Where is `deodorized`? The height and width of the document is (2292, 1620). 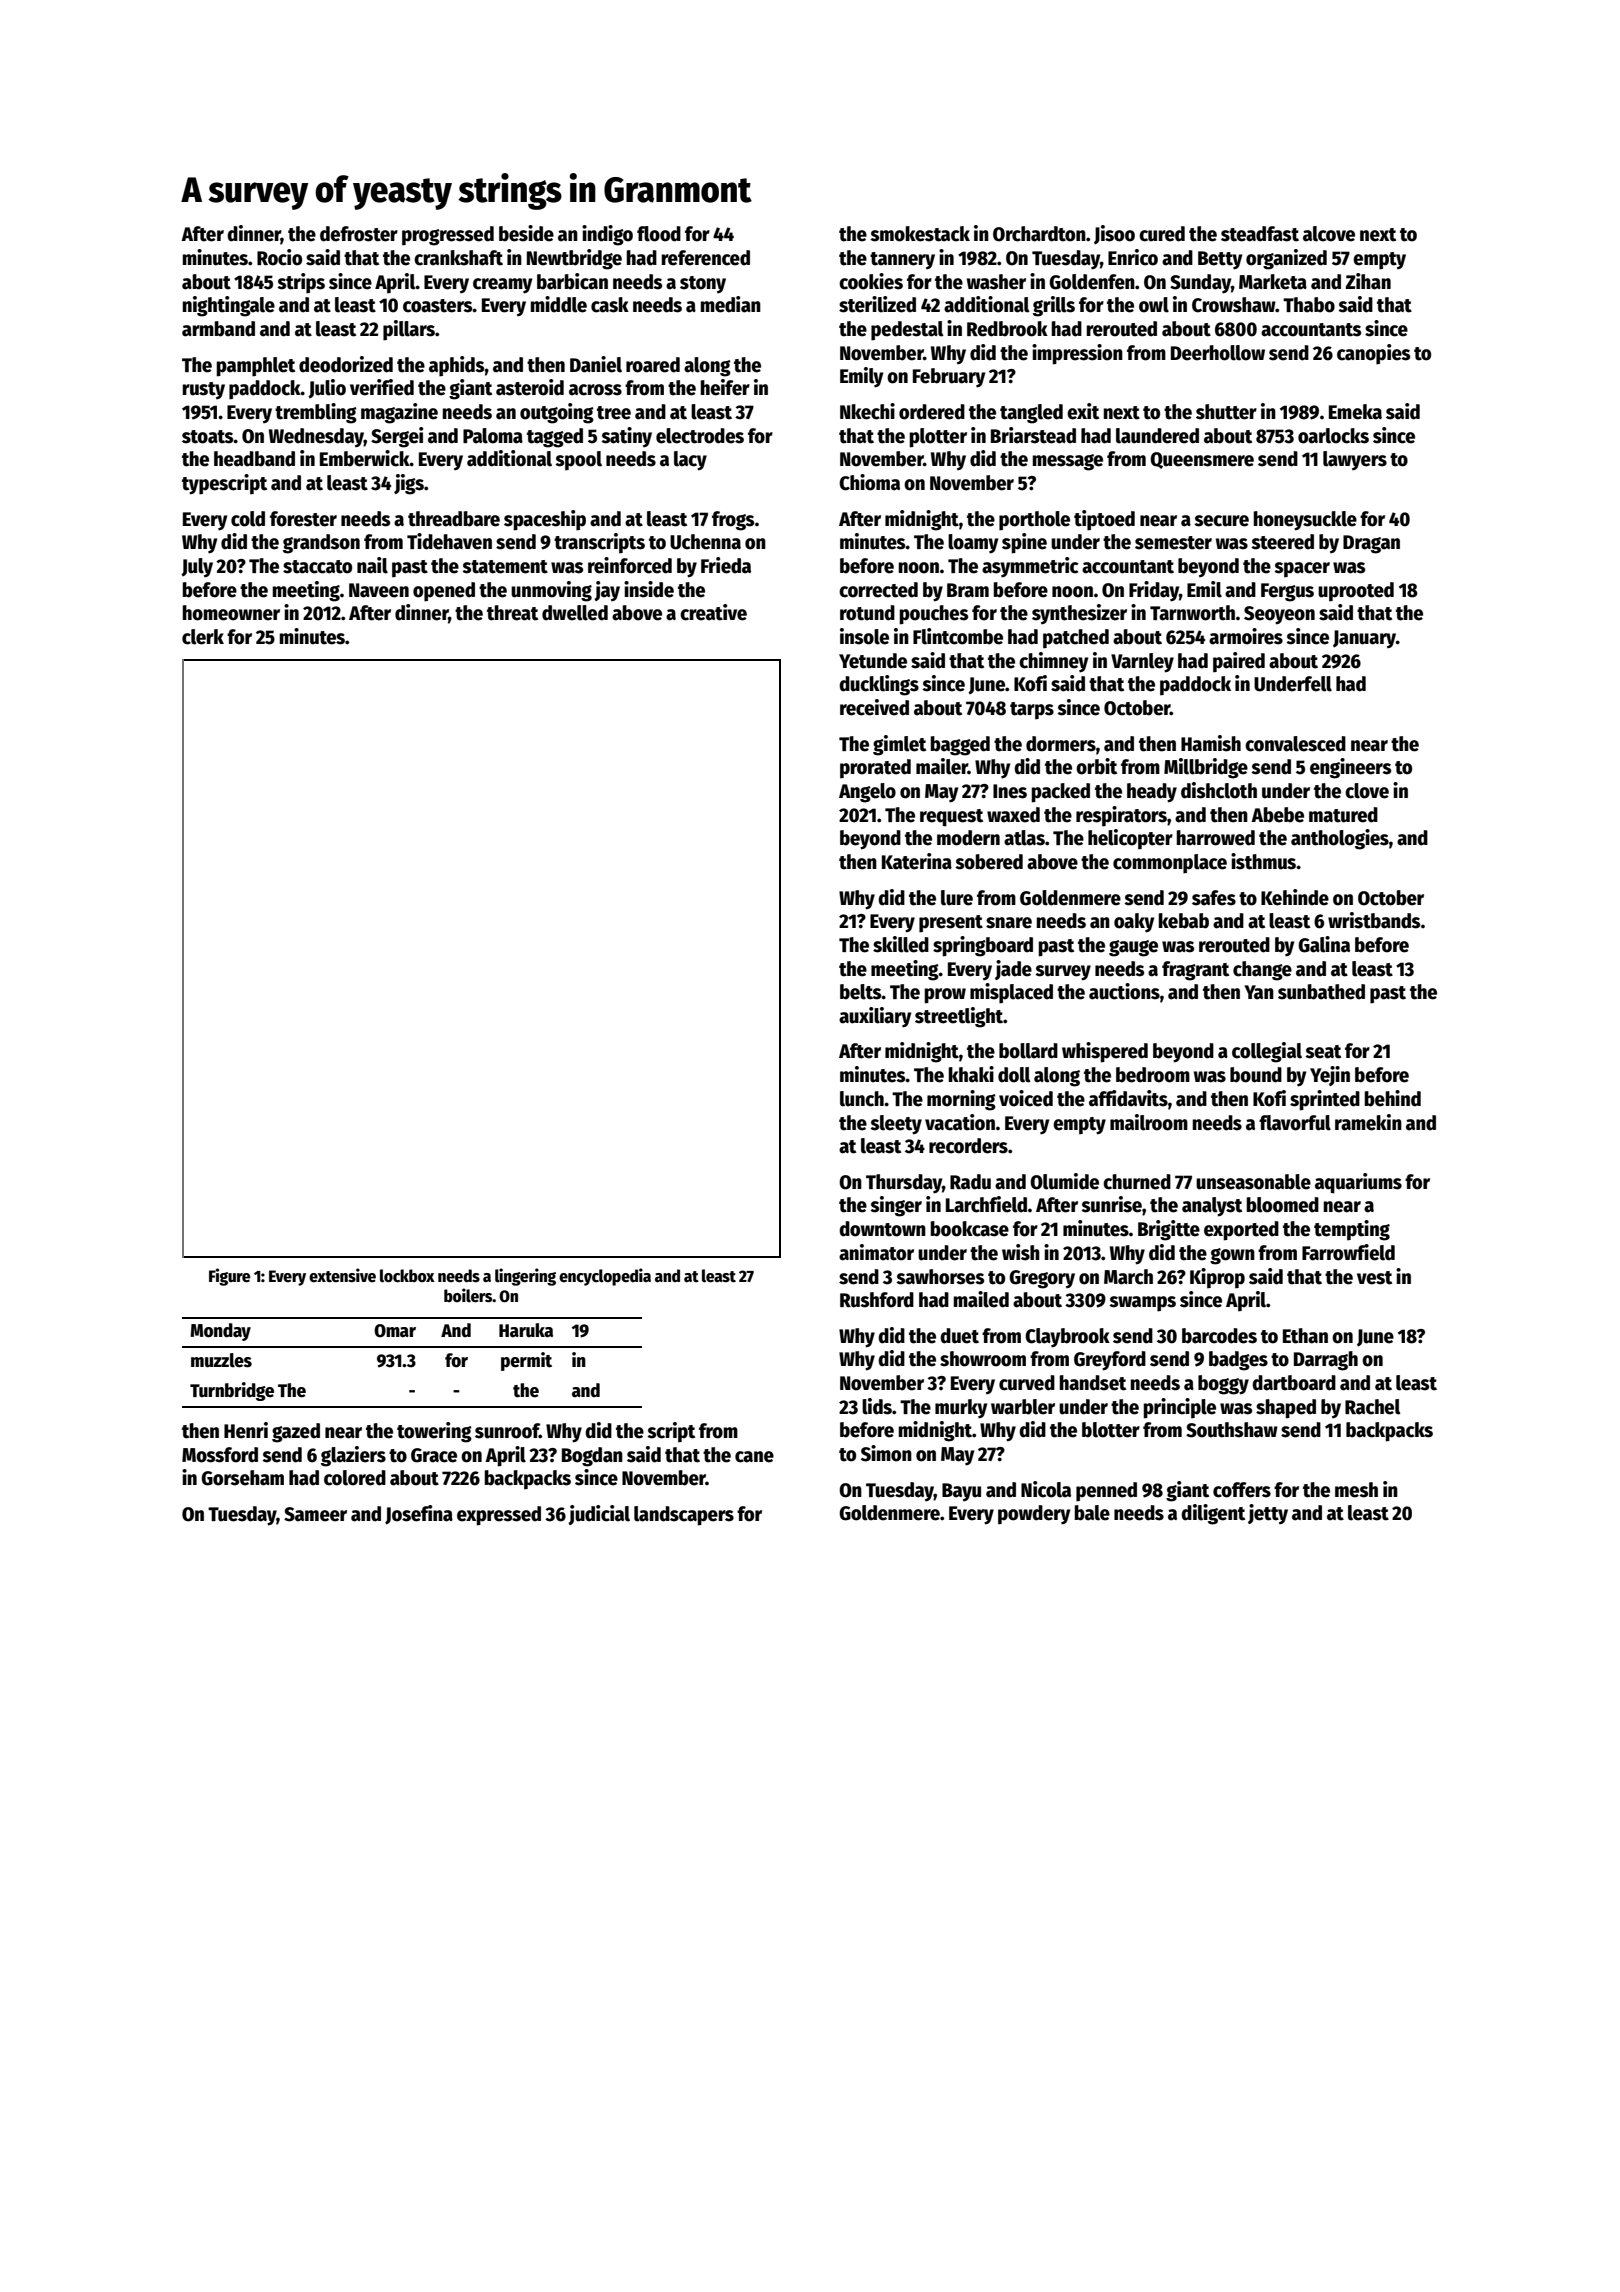
deodorized is located at coordinates (346, 364).
